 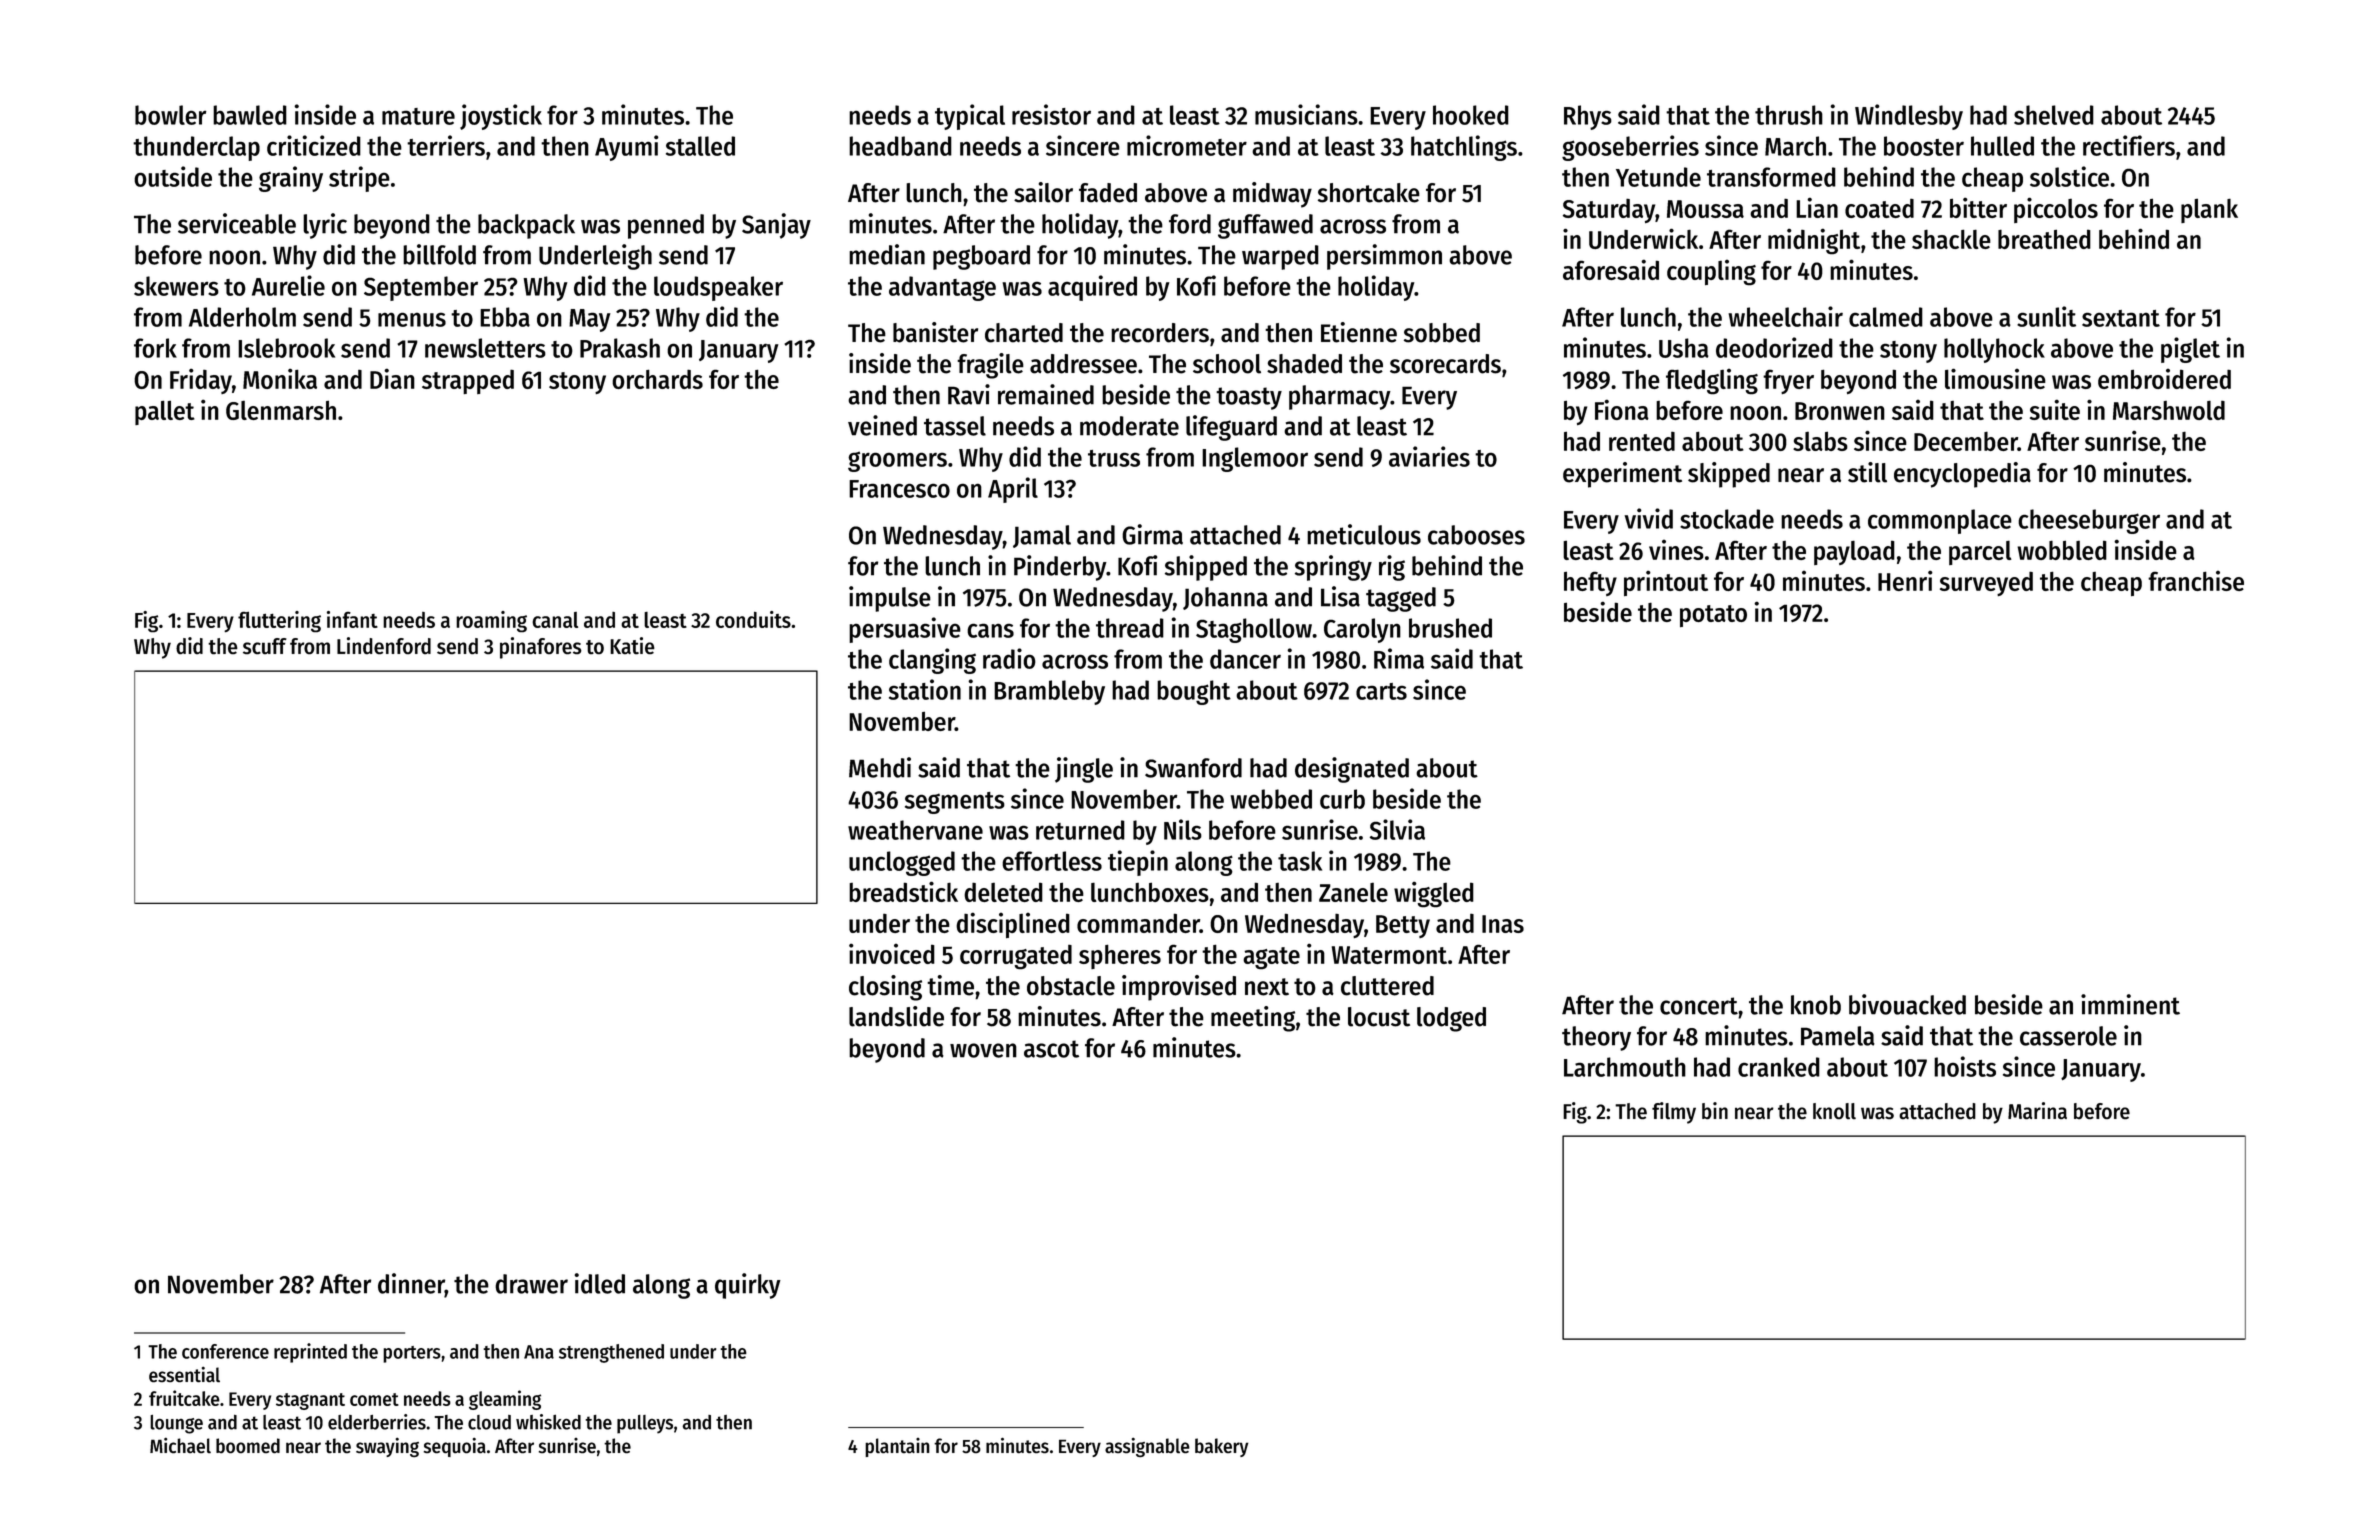 I want to click on fledgling, so click(x=1712, y=382).
